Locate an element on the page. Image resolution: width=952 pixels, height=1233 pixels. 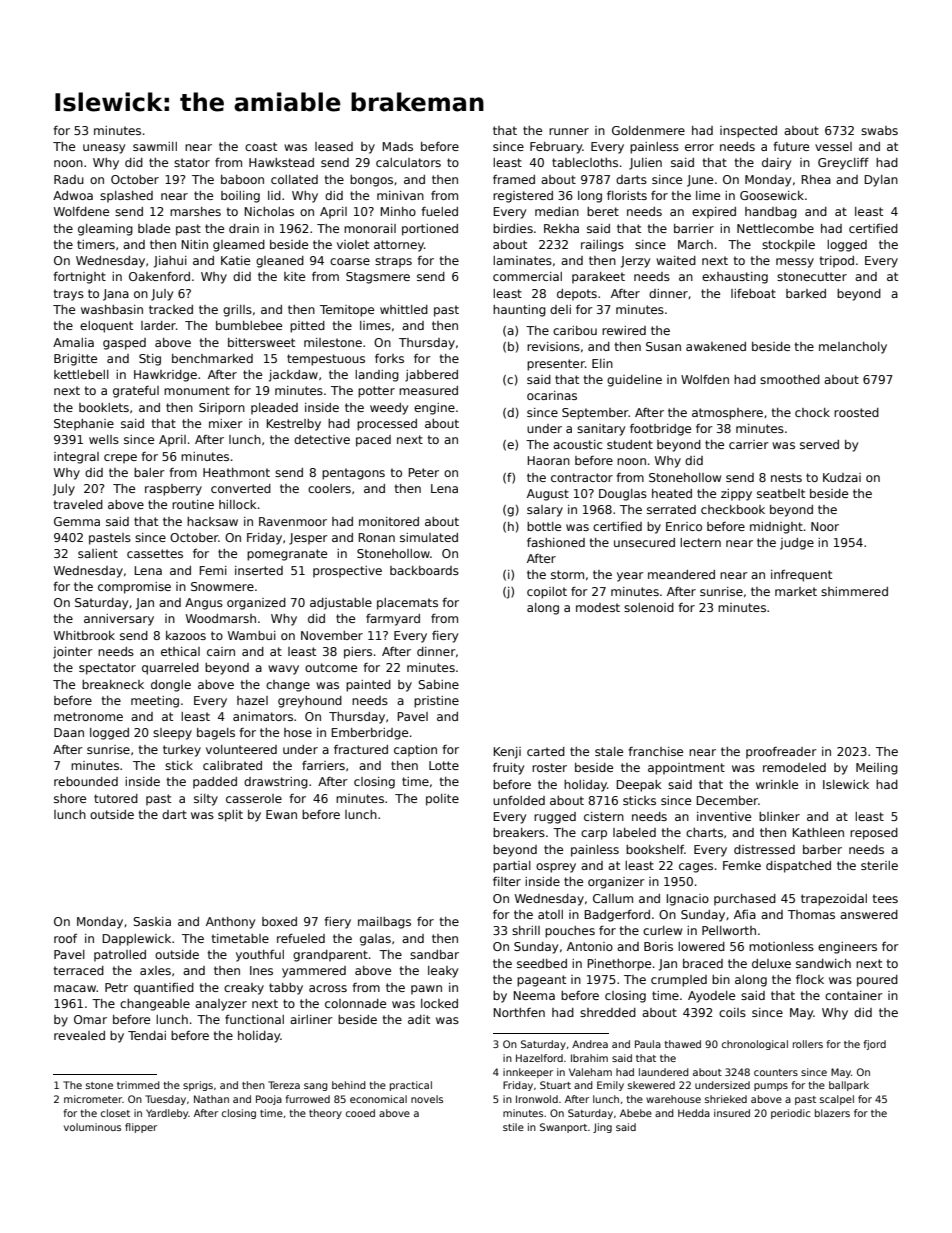
boiling is located at coordinates (240, 197).
